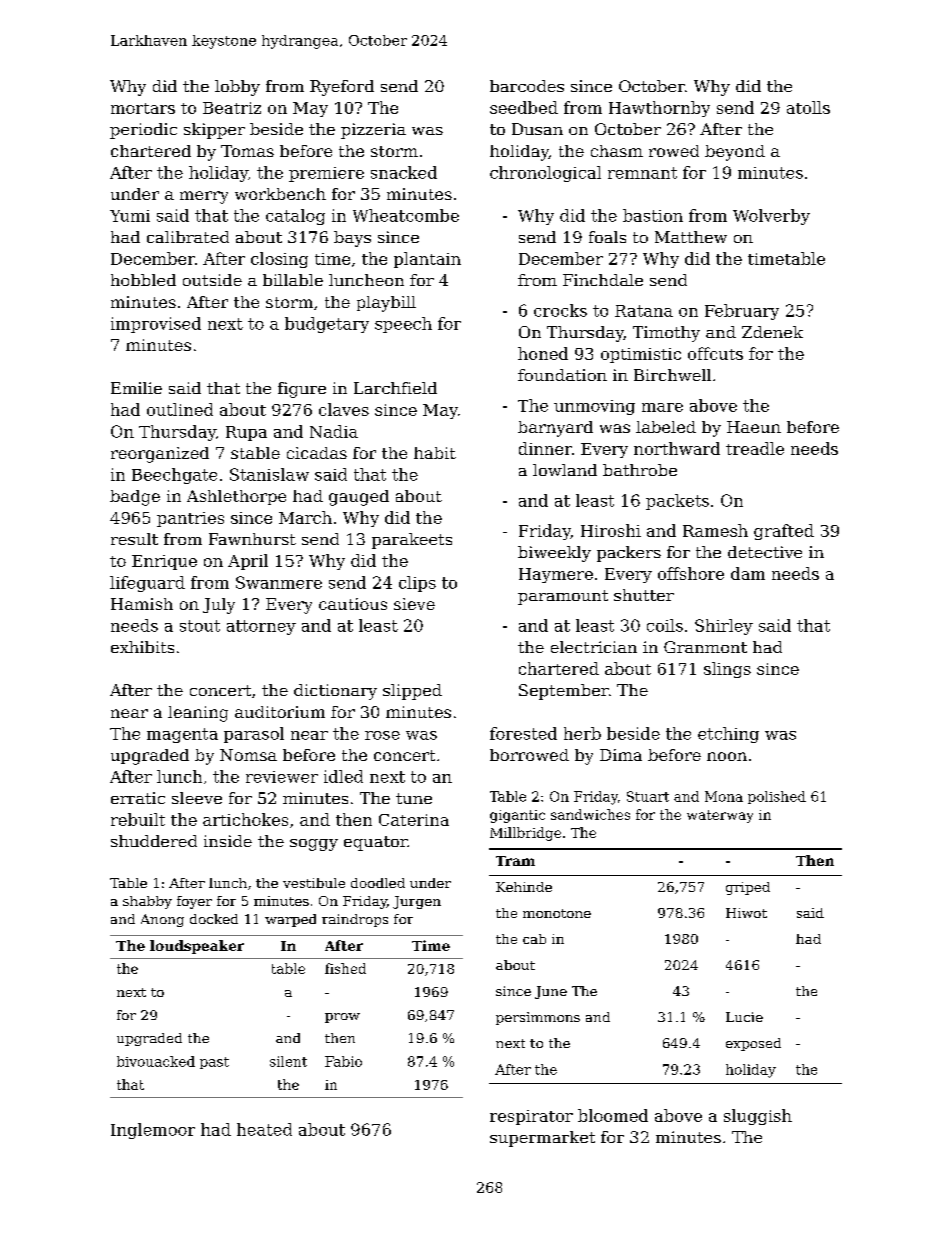 Image resolution: width=952 pixels, height=1233 pixels. I want to click on lobby, so click(237, 88).
